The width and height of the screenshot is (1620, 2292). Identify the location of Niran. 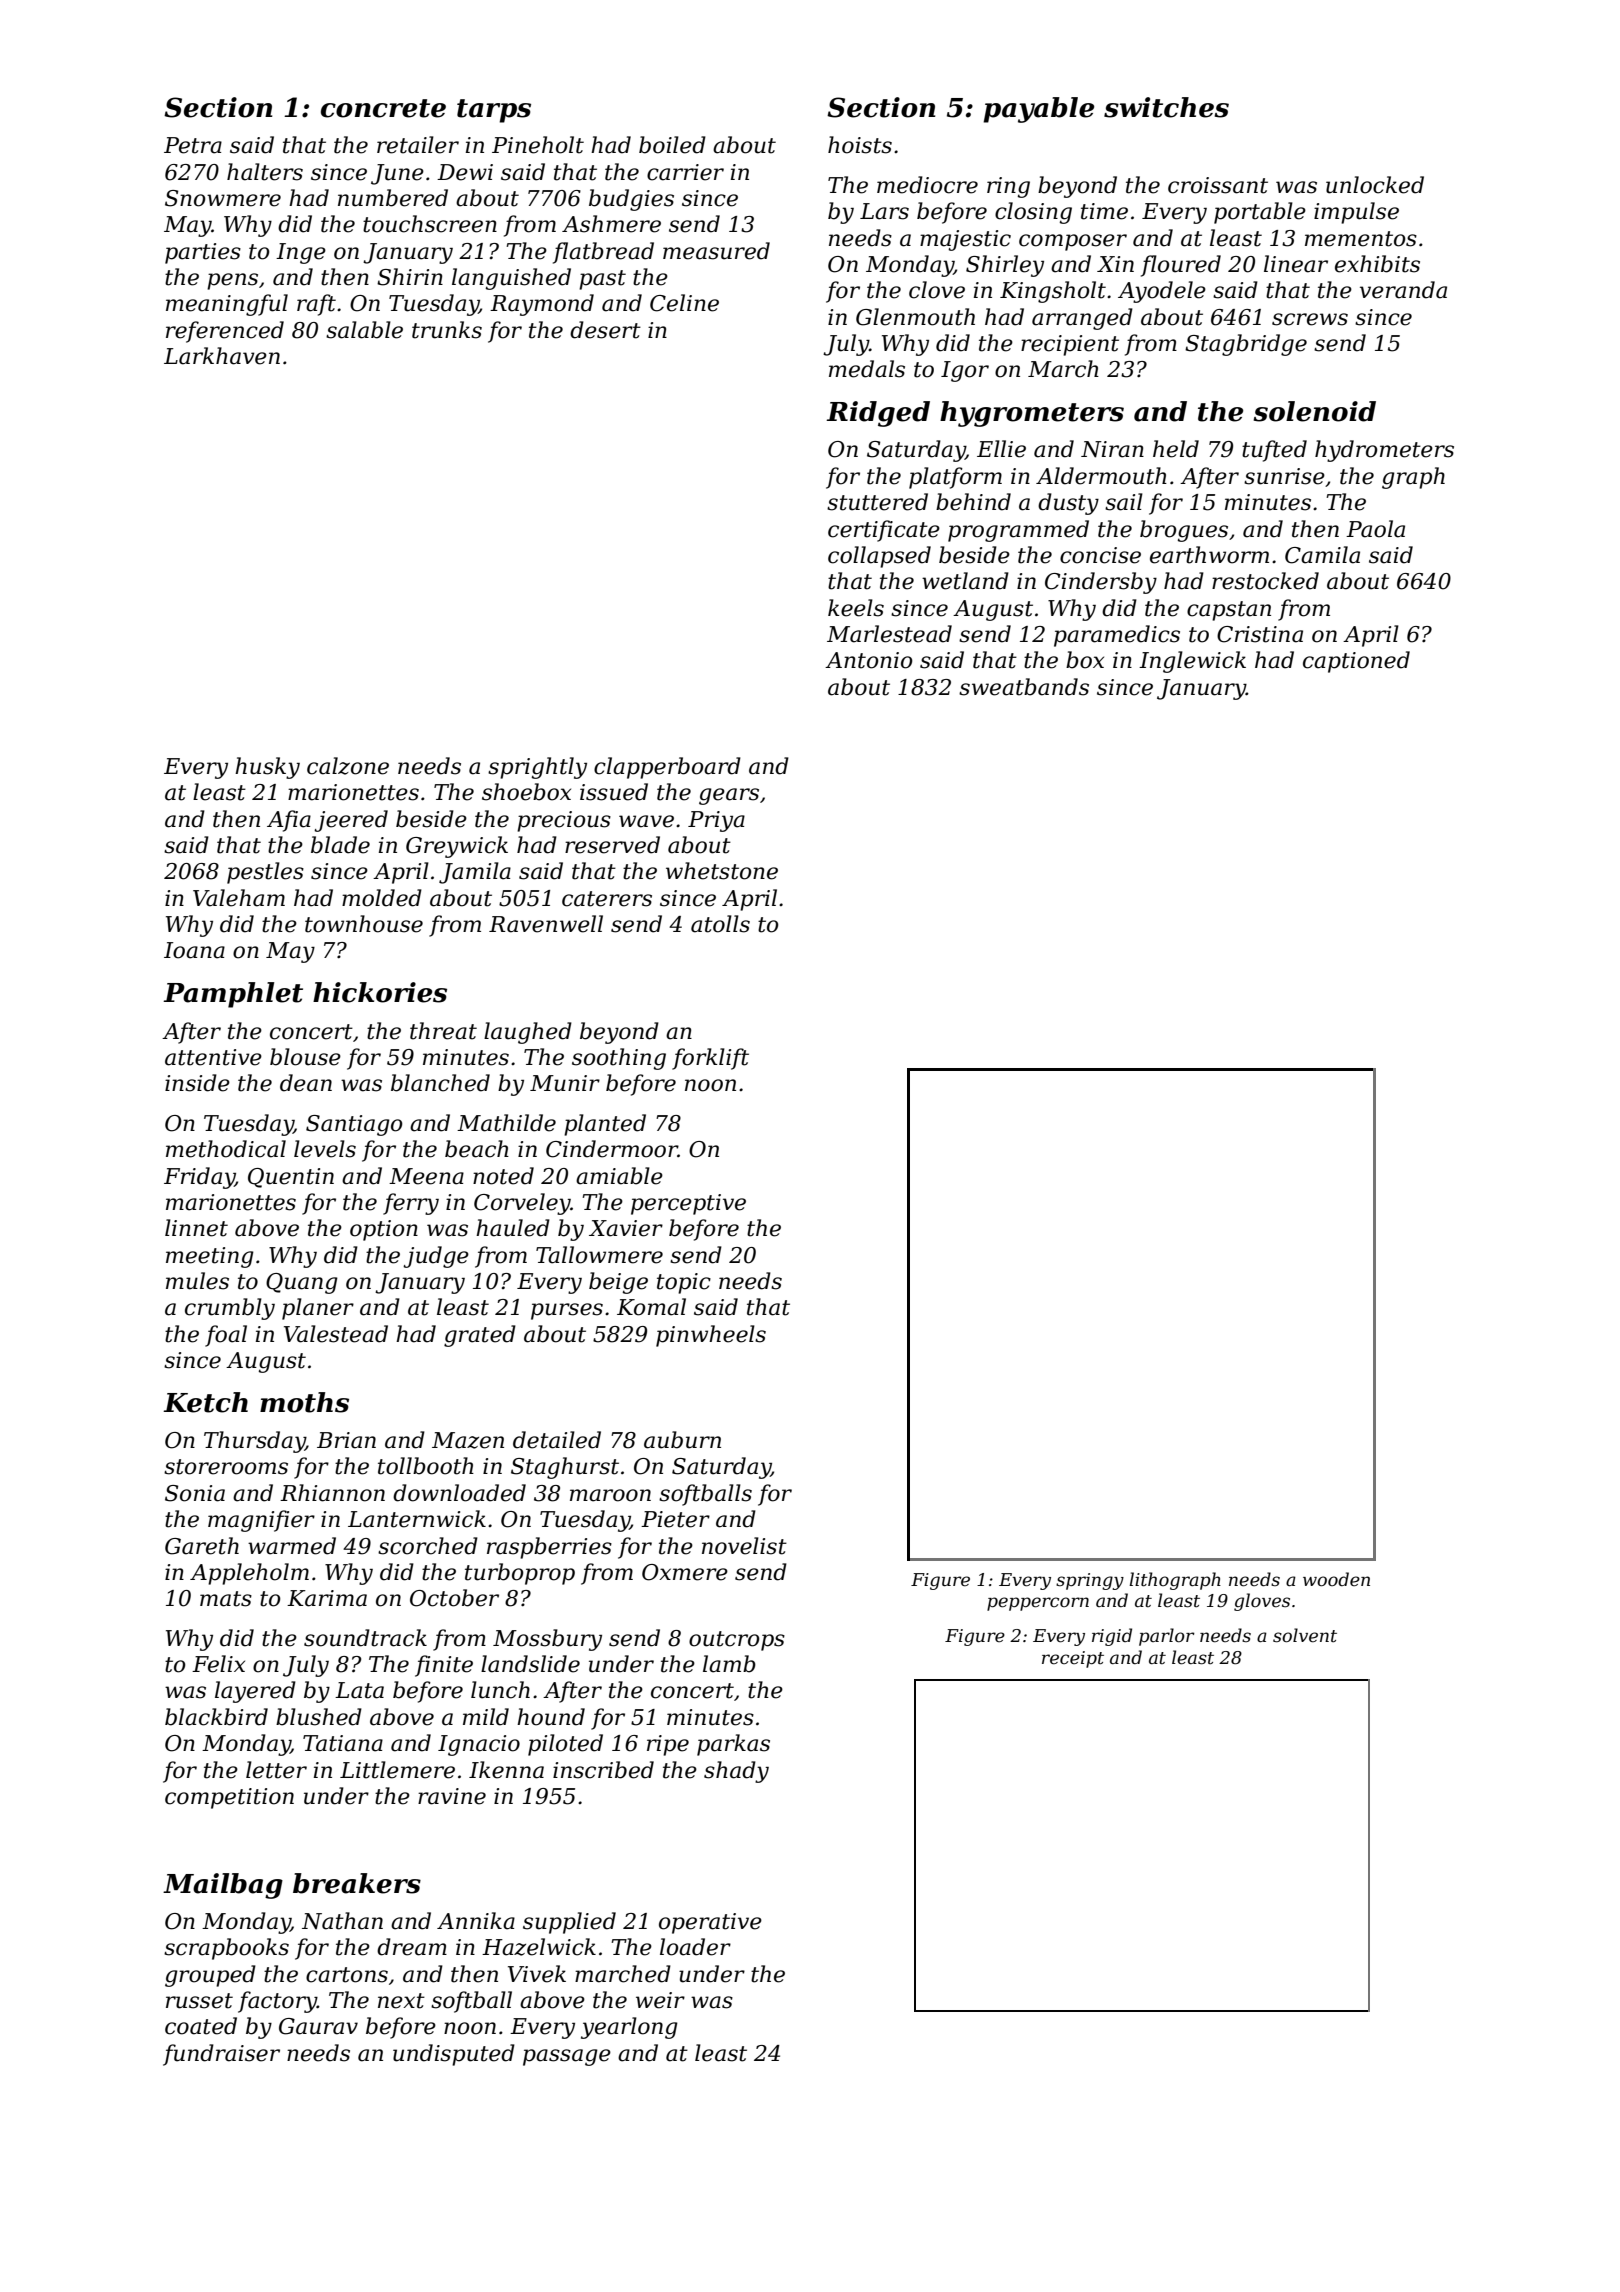
(1112, 449).
